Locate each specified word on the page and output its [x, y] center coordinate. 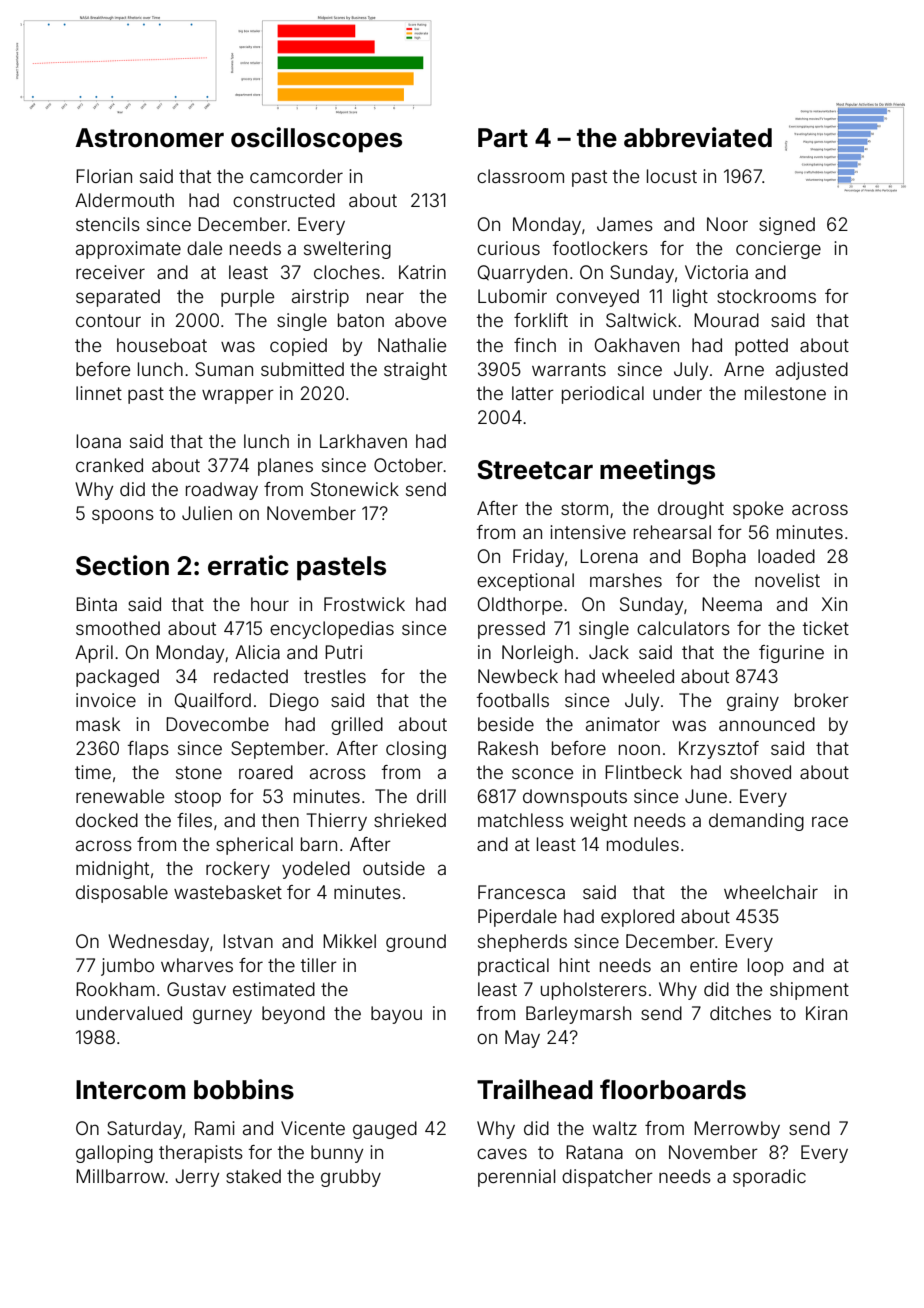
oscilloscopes [316, 140]
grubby [351, 1178]
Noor [727, 224]
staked [253, 1176]
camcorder [296, 176]
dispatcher [607, 1178]
